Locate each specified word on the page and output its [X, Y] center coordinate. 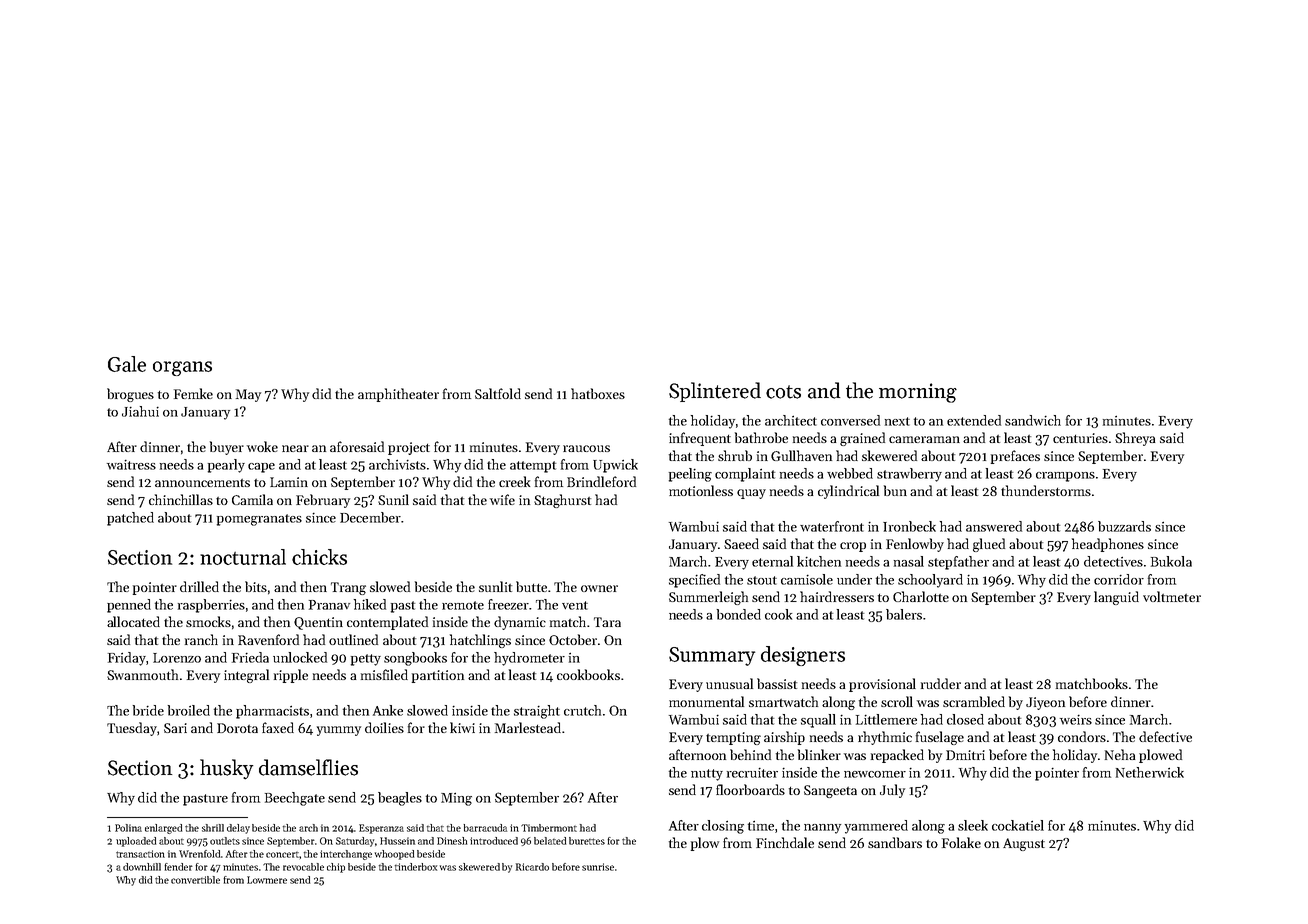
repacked [897, 756]
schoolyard [930, 581]
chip [336, 868]
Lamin [289, 482]
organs [182, 368]
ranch [201, 639]
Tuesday [132, 729]
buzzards [1124, 526]
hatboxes [598, 393]
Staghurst [562, 501]
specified [694, 581]
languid [1116, 598]
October [573, 639]
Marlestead [528, 727]
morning [918, 393]
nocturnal [243, 557]
